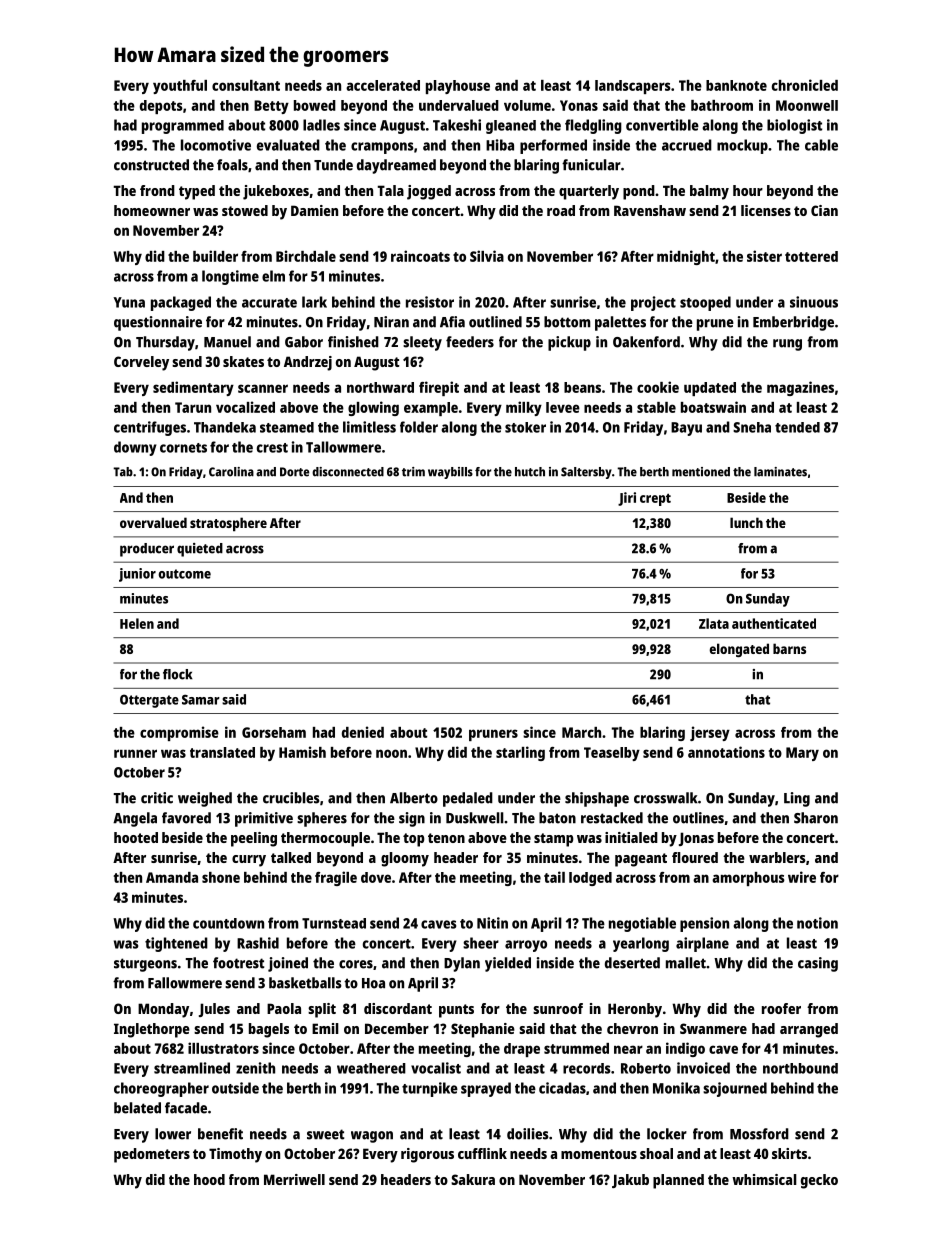 The image size is (952, 1233). What do you see at coordinates (819, 1181) in the page?
I see `gecko` at bounding box center [819, 1181].
